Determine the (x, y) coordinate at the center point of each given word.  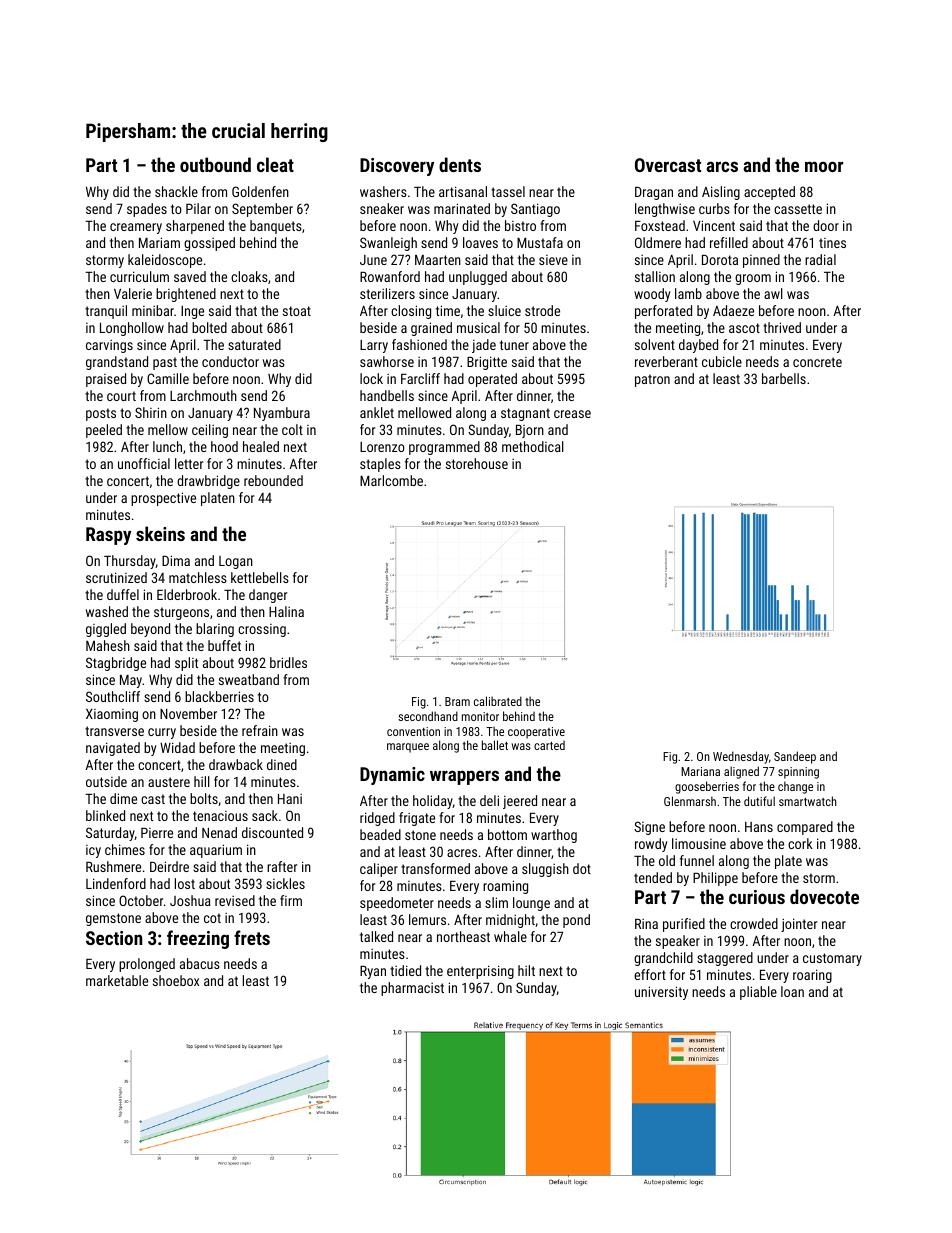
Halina (286, 611)
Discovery (397, 167)
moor (824, 166)
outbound (215, 164)
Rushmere (113, 866)
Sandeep (795, 757)
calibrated (498, 701)
